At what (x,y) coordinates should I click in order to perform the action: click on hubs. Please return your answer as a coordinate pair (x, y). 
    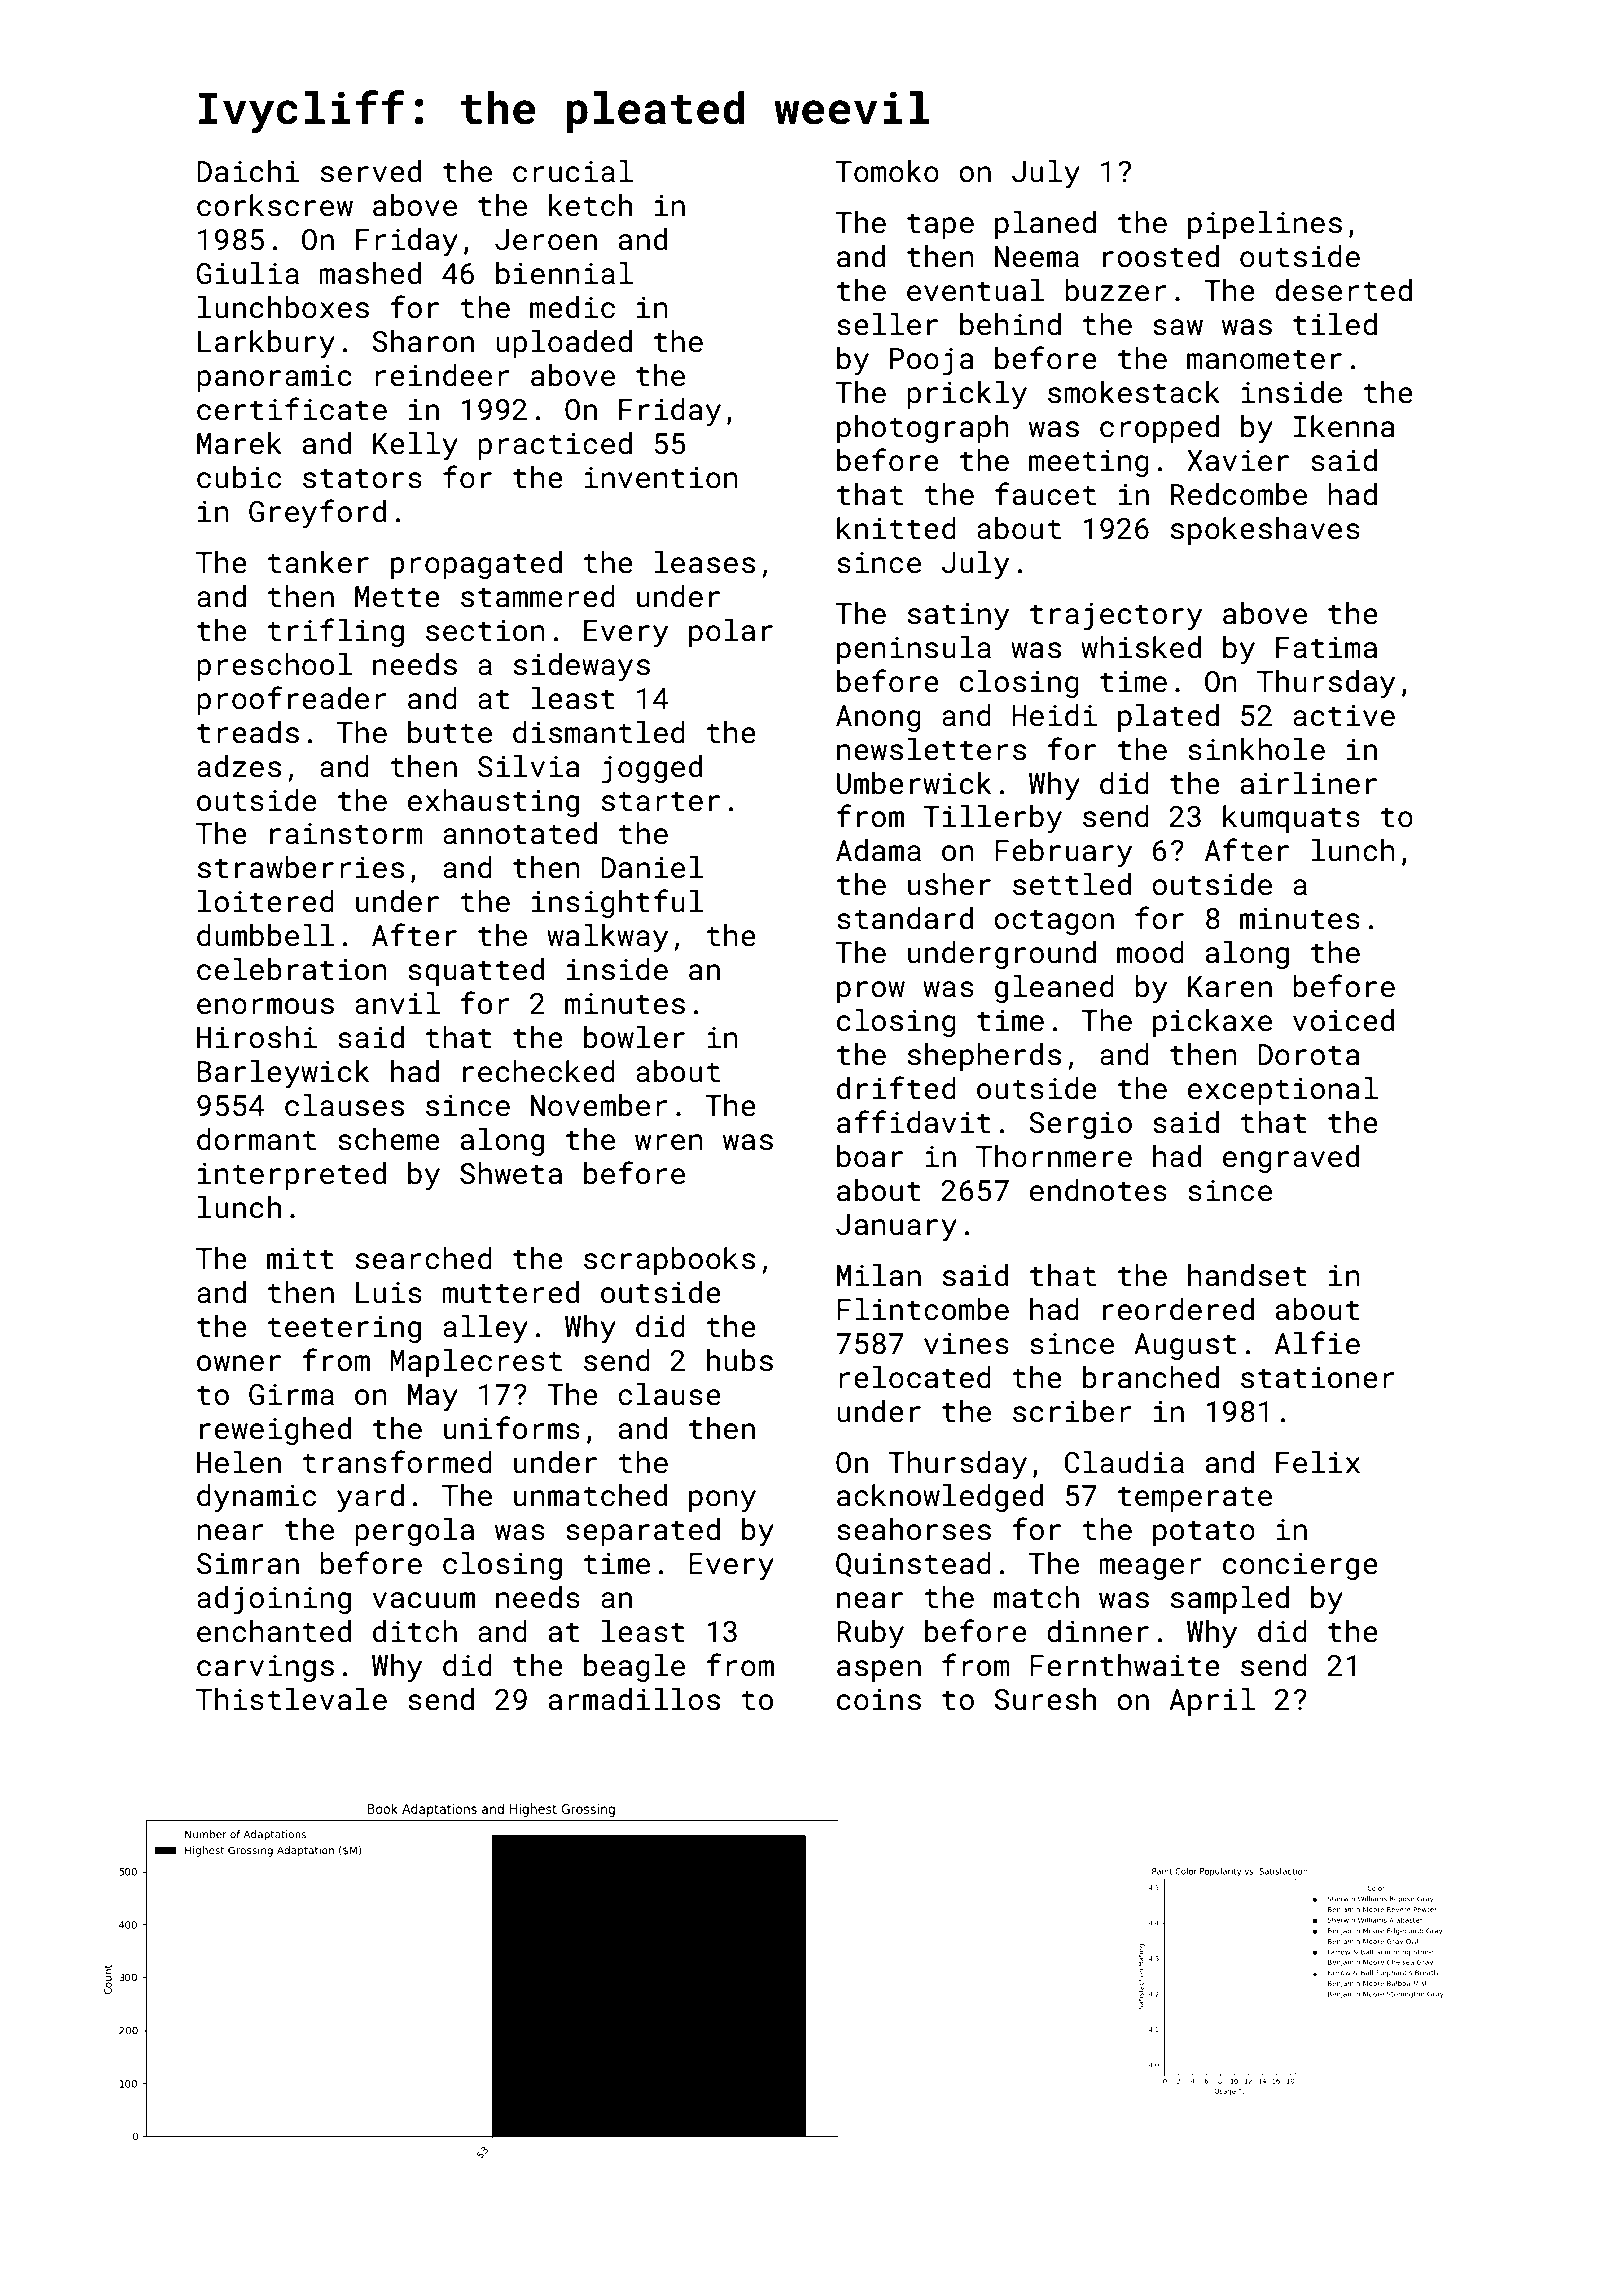
    Looking at the image, I should click on (740, 1360).
